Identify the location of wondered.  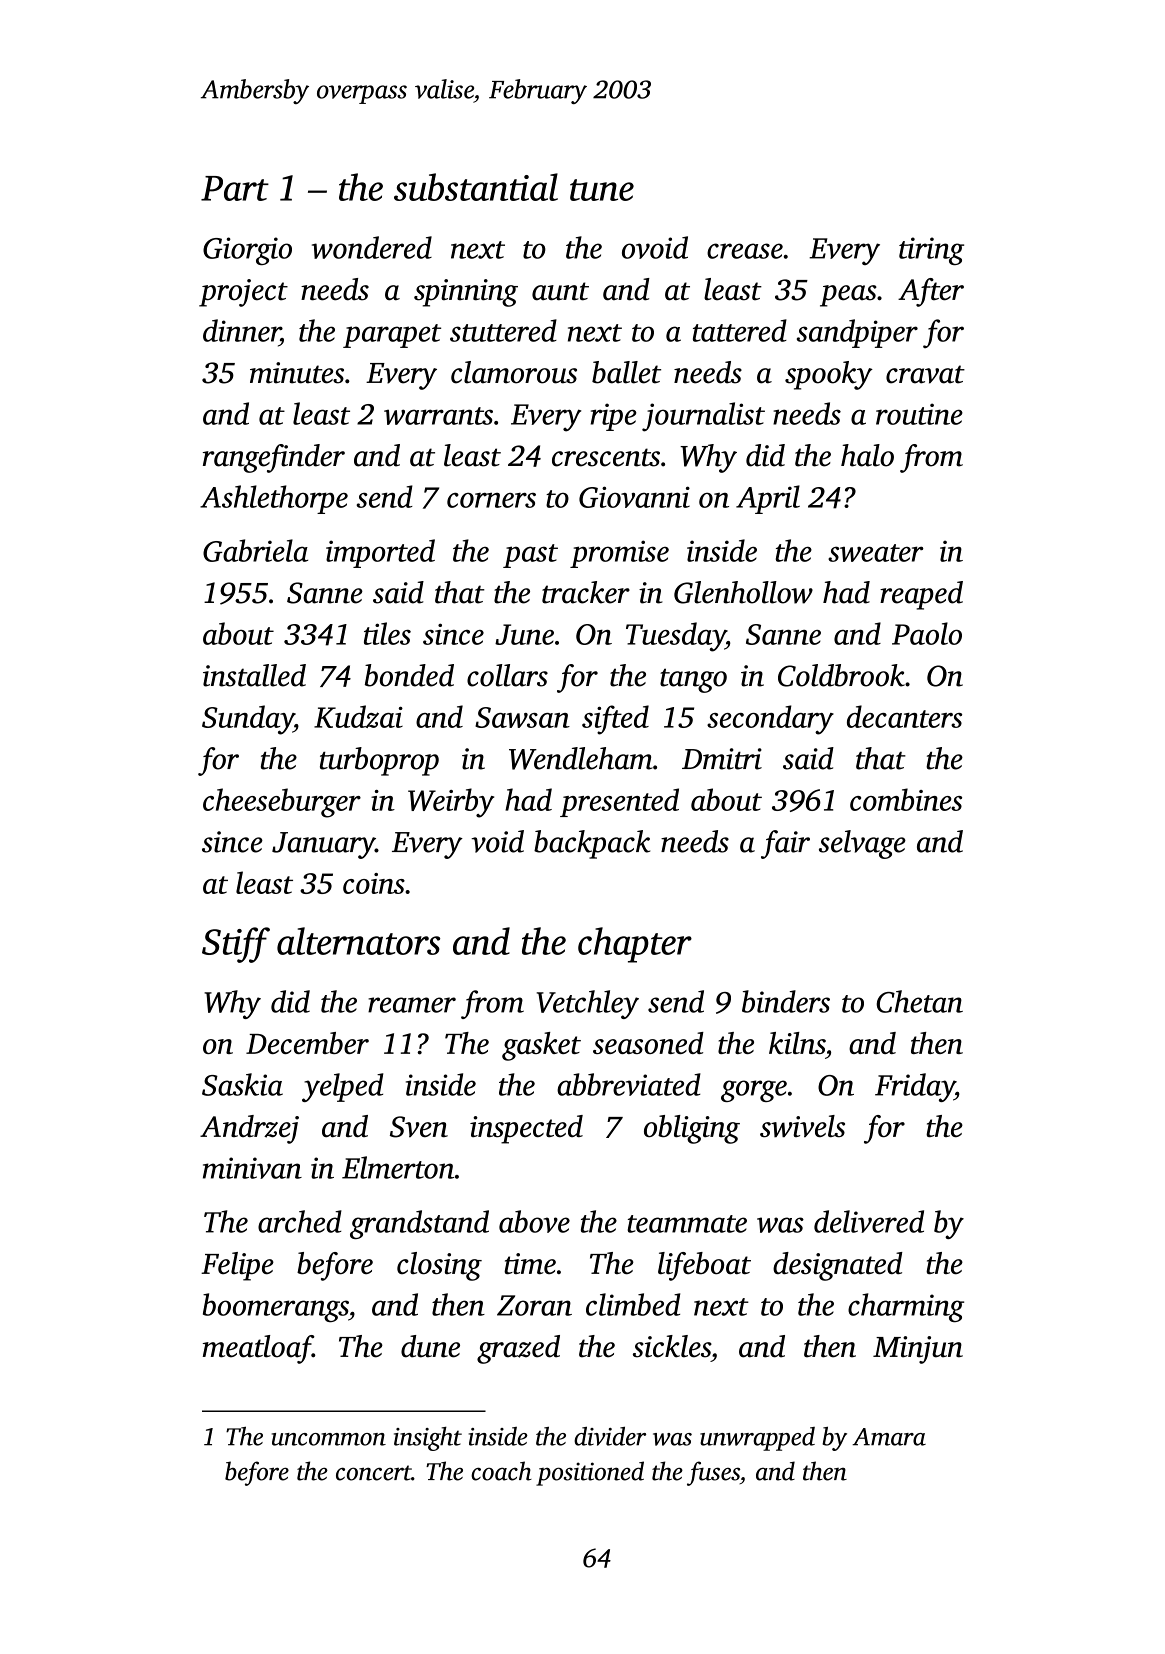
(372, 247).
